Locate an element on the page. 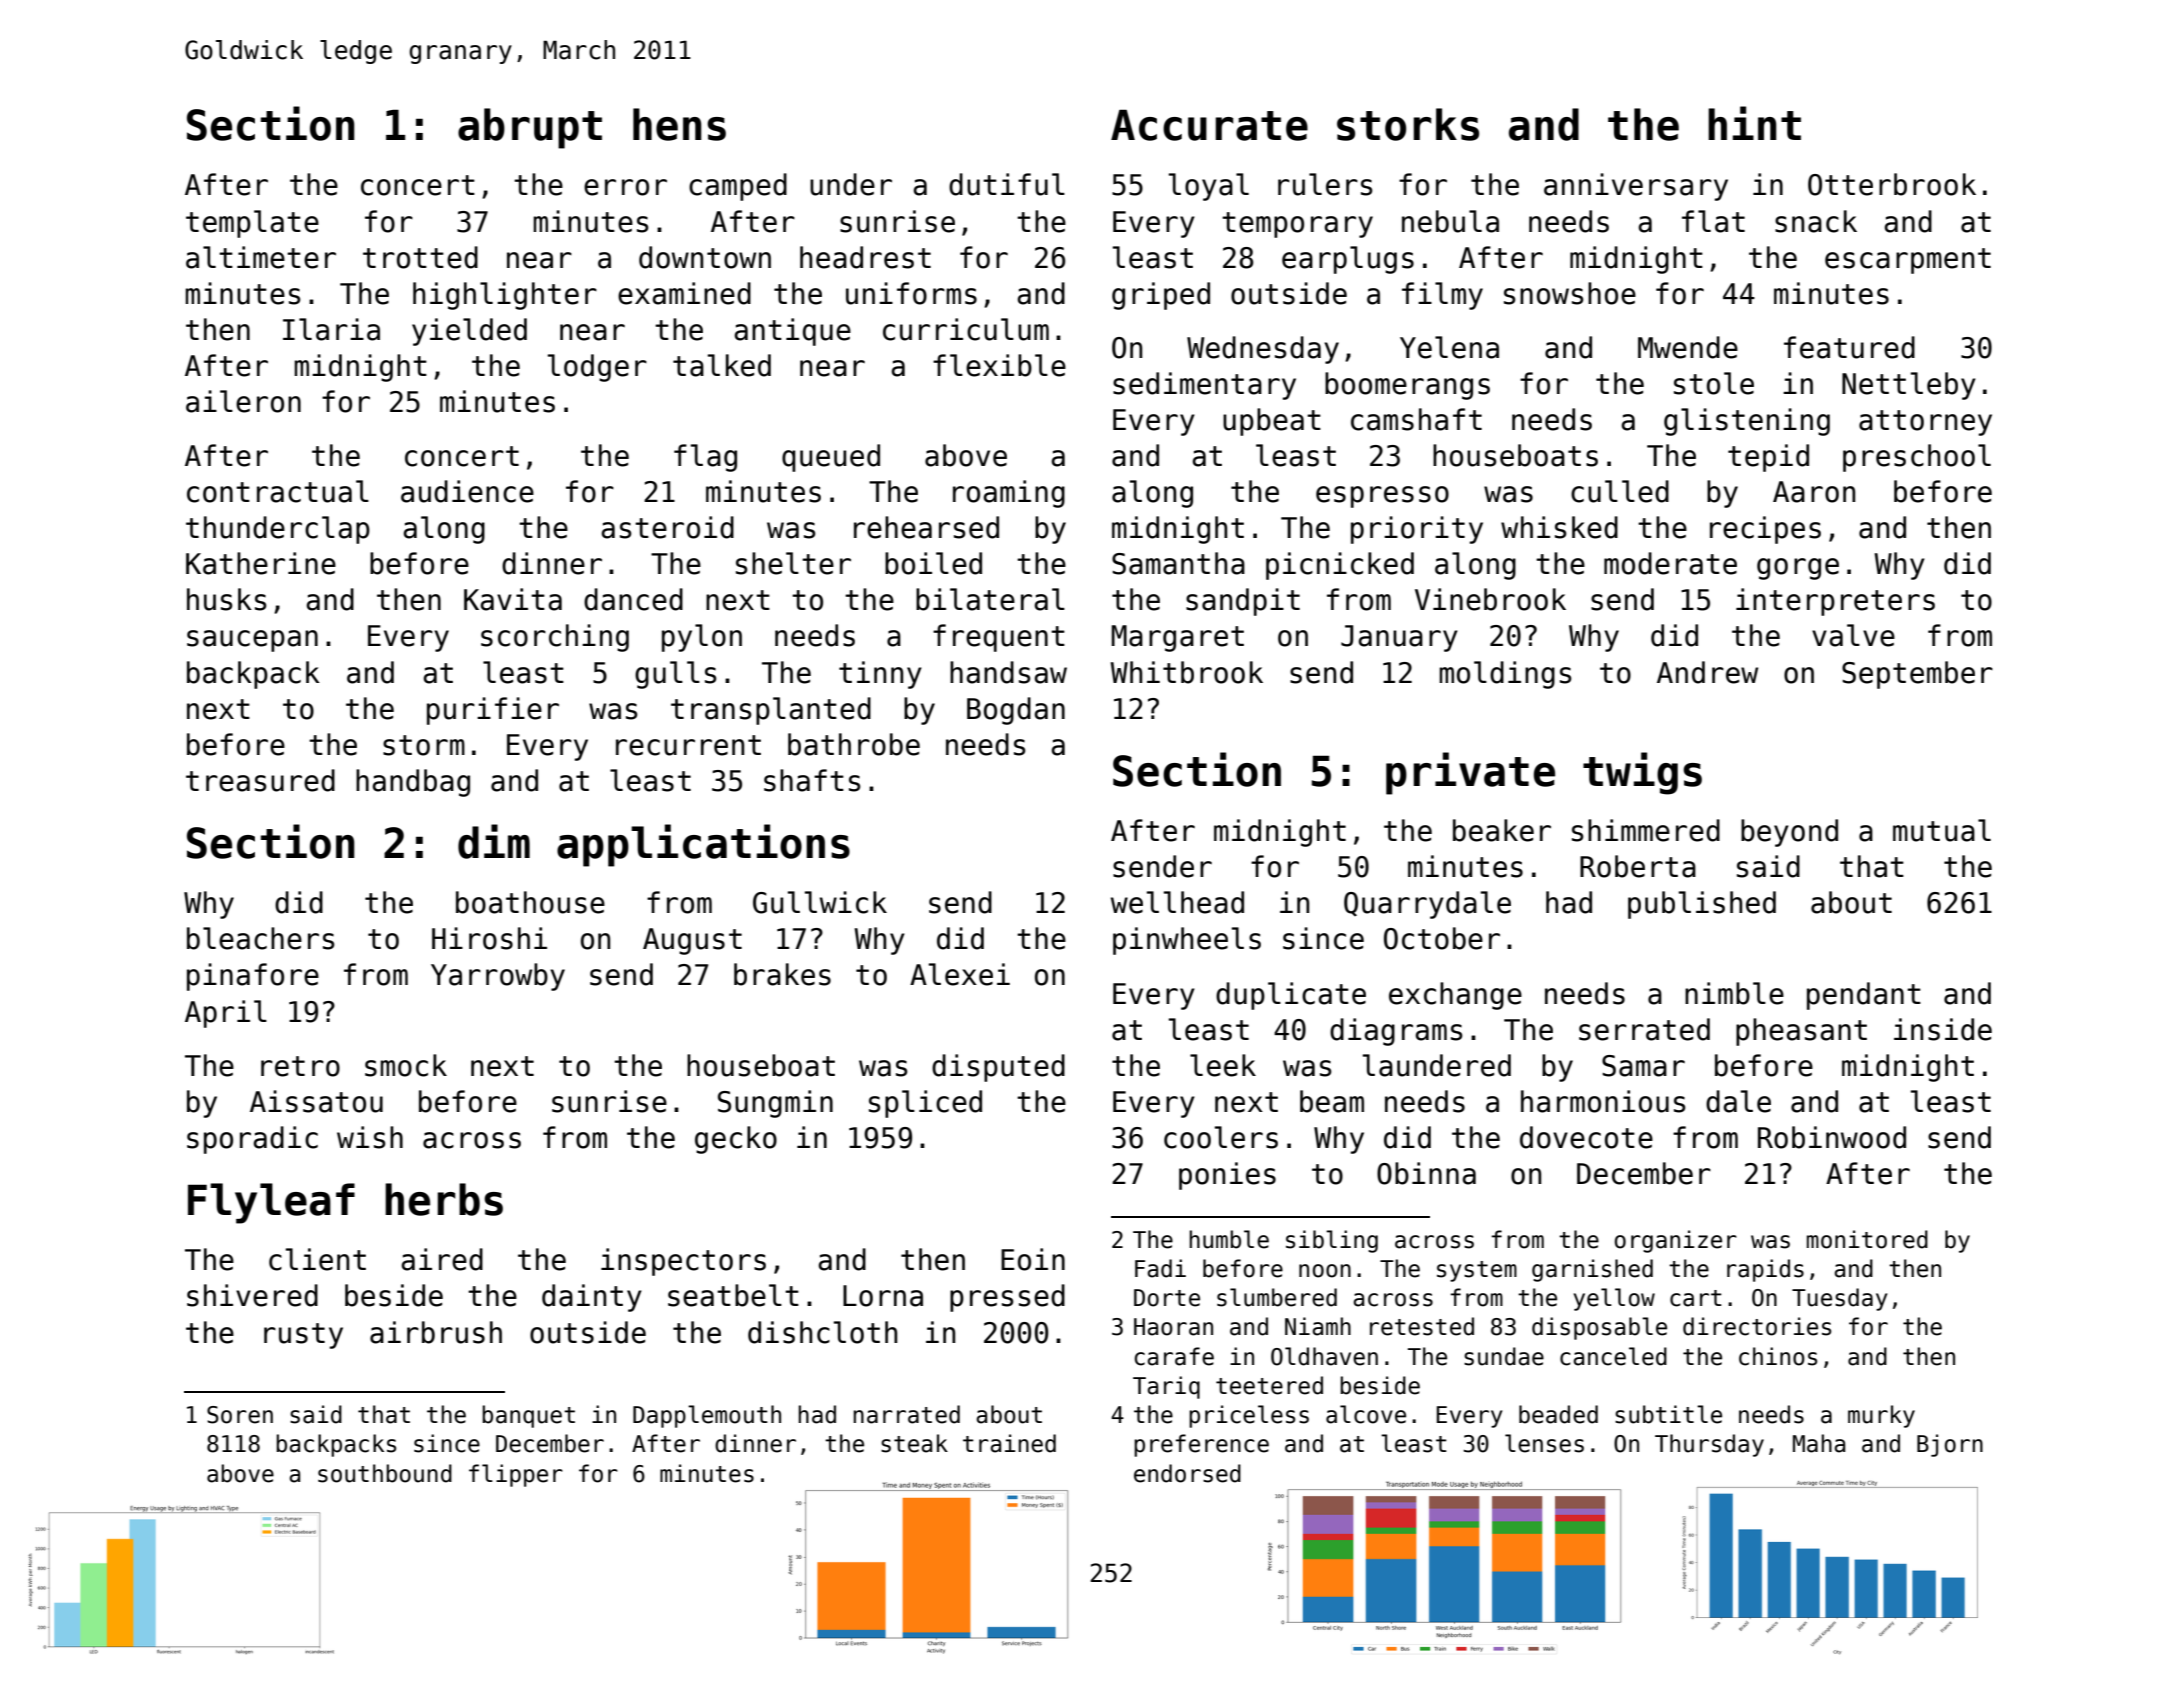 Image resolution: width=2178 pixels, height=1683 pixels. mutual is located at coordinates (1942, 830).
